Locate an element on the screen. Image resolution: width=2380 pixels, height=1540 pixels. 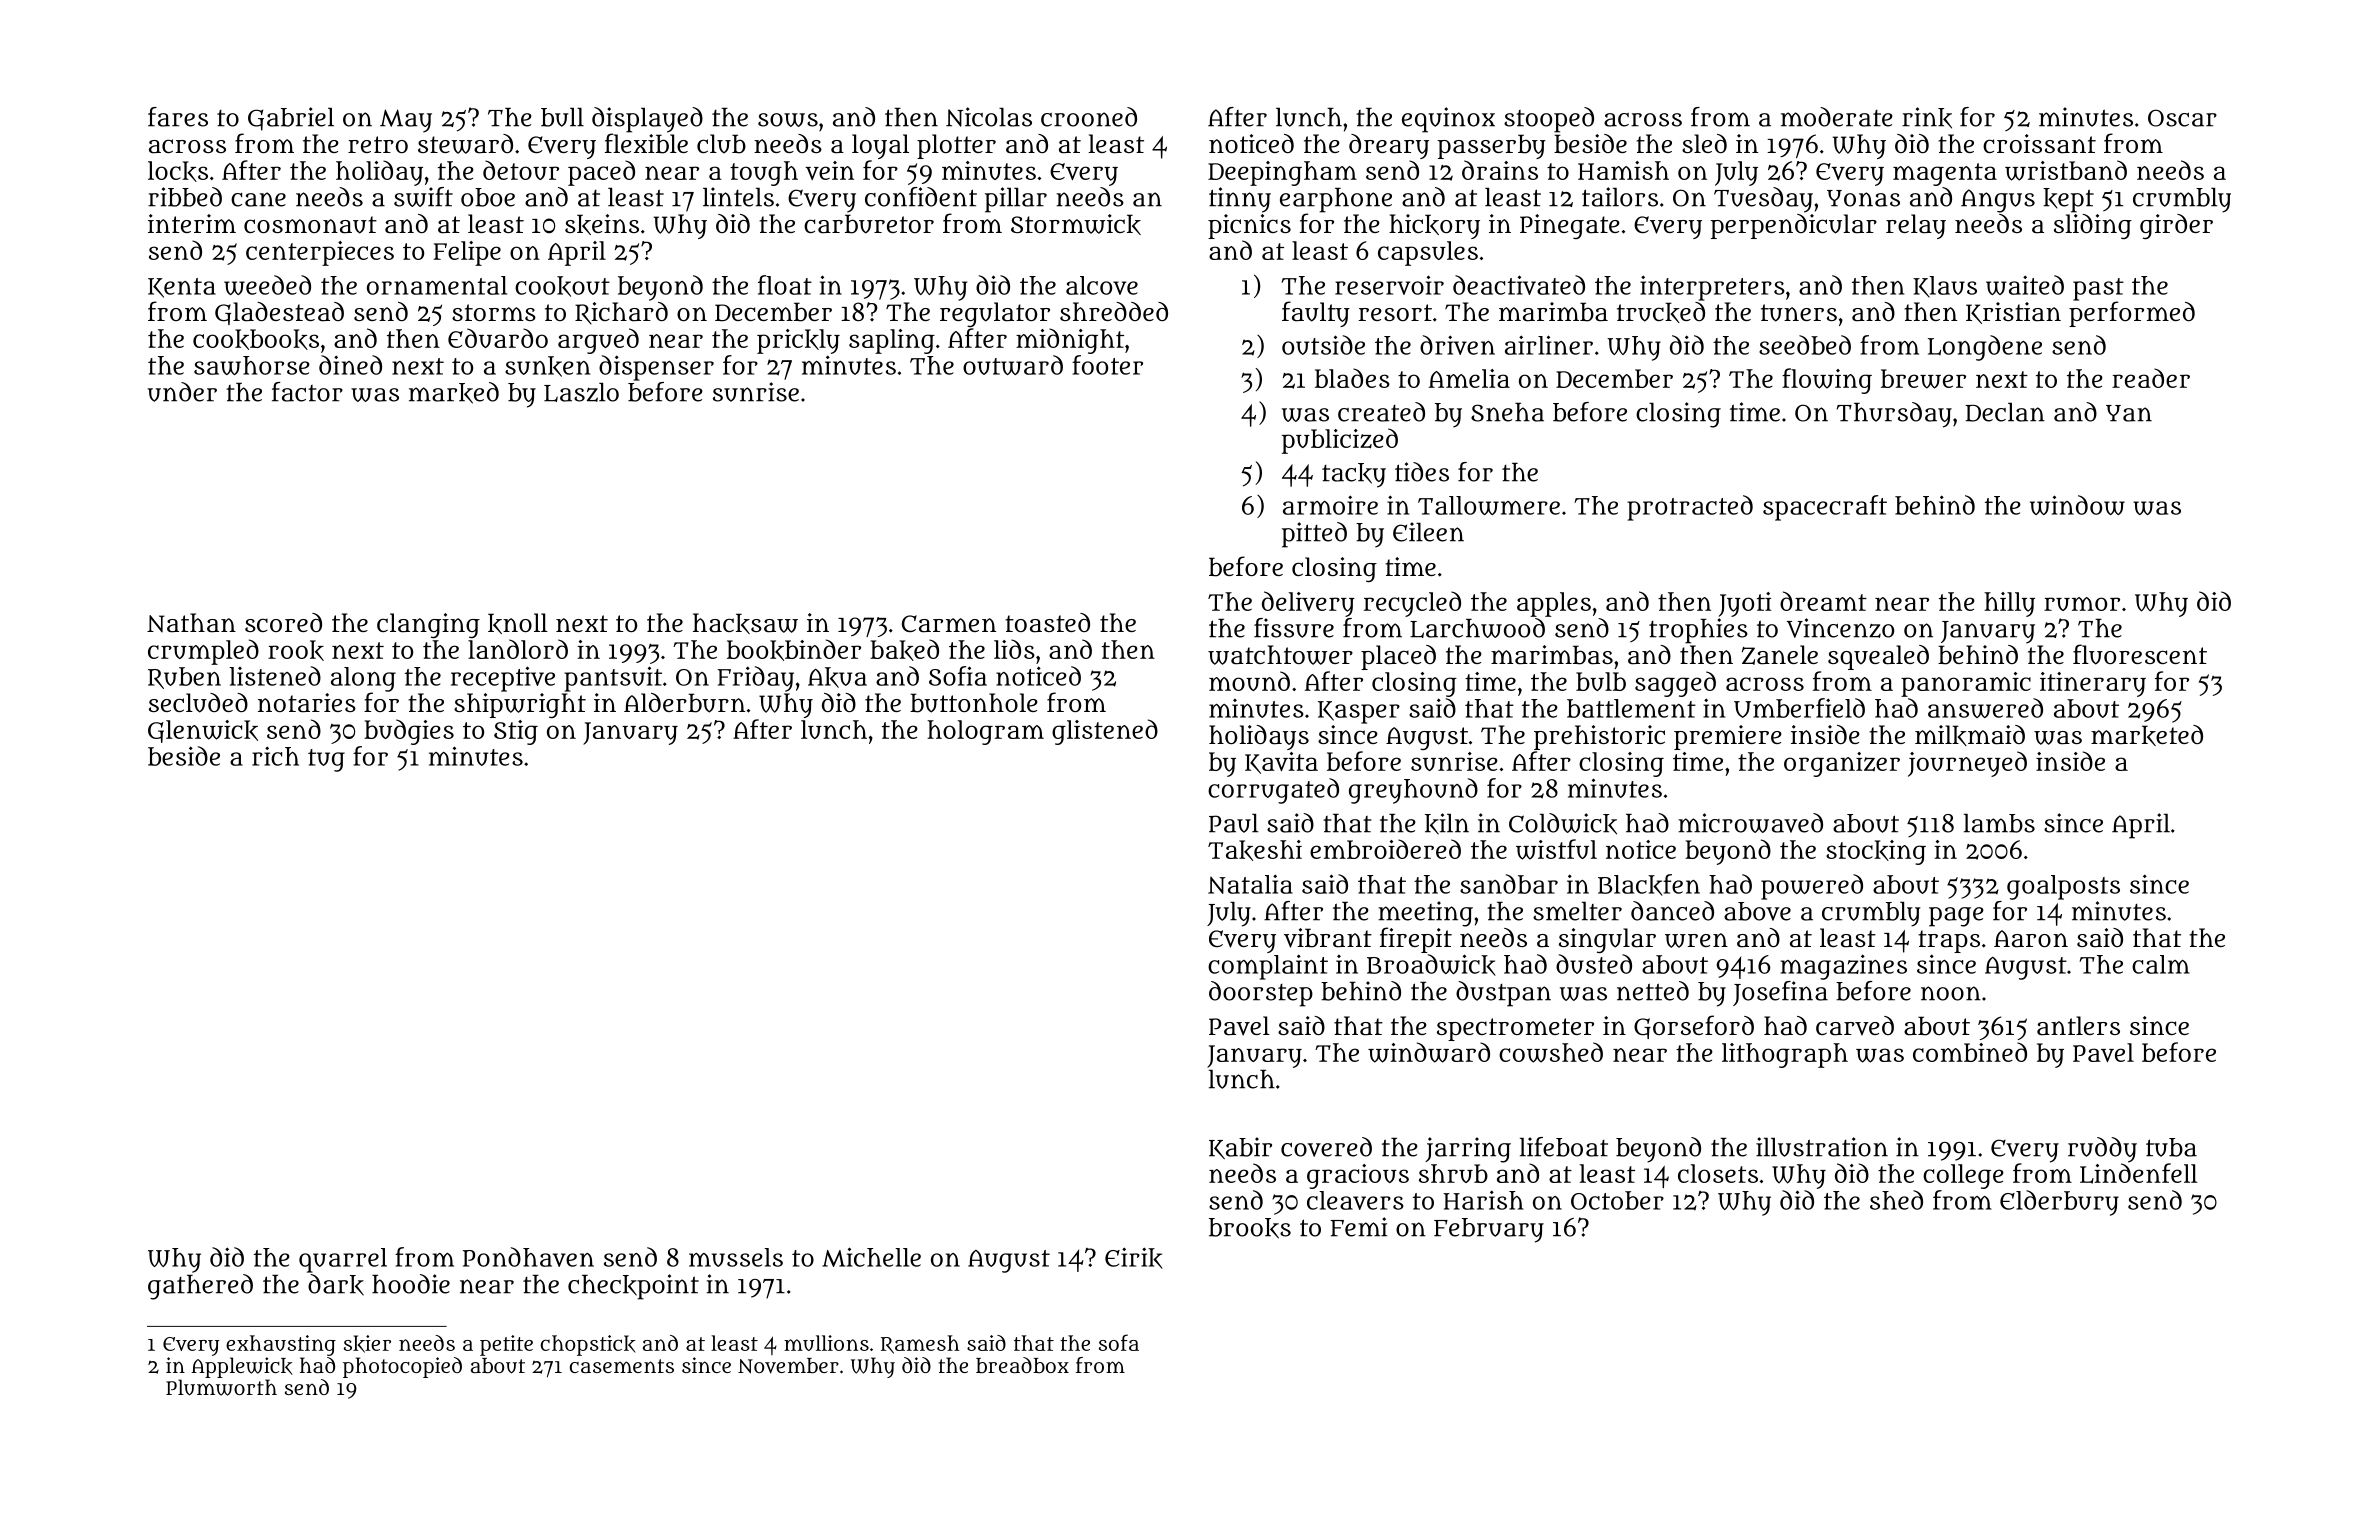
dreamt is located at coordinates (1823, 601).
